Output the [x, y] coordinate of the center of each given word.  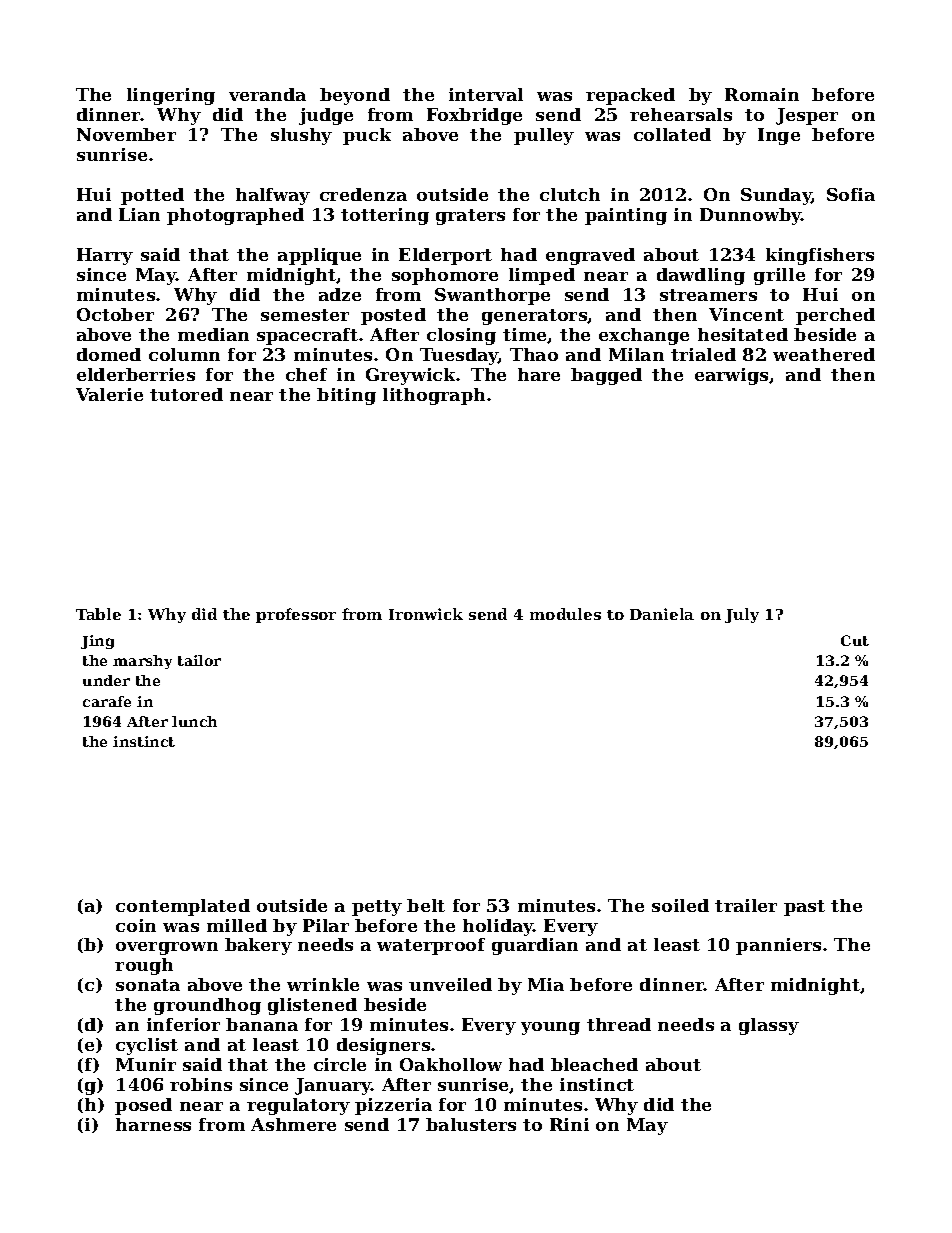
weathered [824, 354]
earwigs [731, 376]
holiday [498, 927]
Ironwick [426, 614]
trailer [746, 905]
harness [153, 1124]
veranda [267, 94]
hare [539, 374]
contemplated [183, 907]
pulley [544, 136]
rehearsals [681, 114]
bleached [594, 1064]
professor [296, 615]
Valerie [109, 394]
